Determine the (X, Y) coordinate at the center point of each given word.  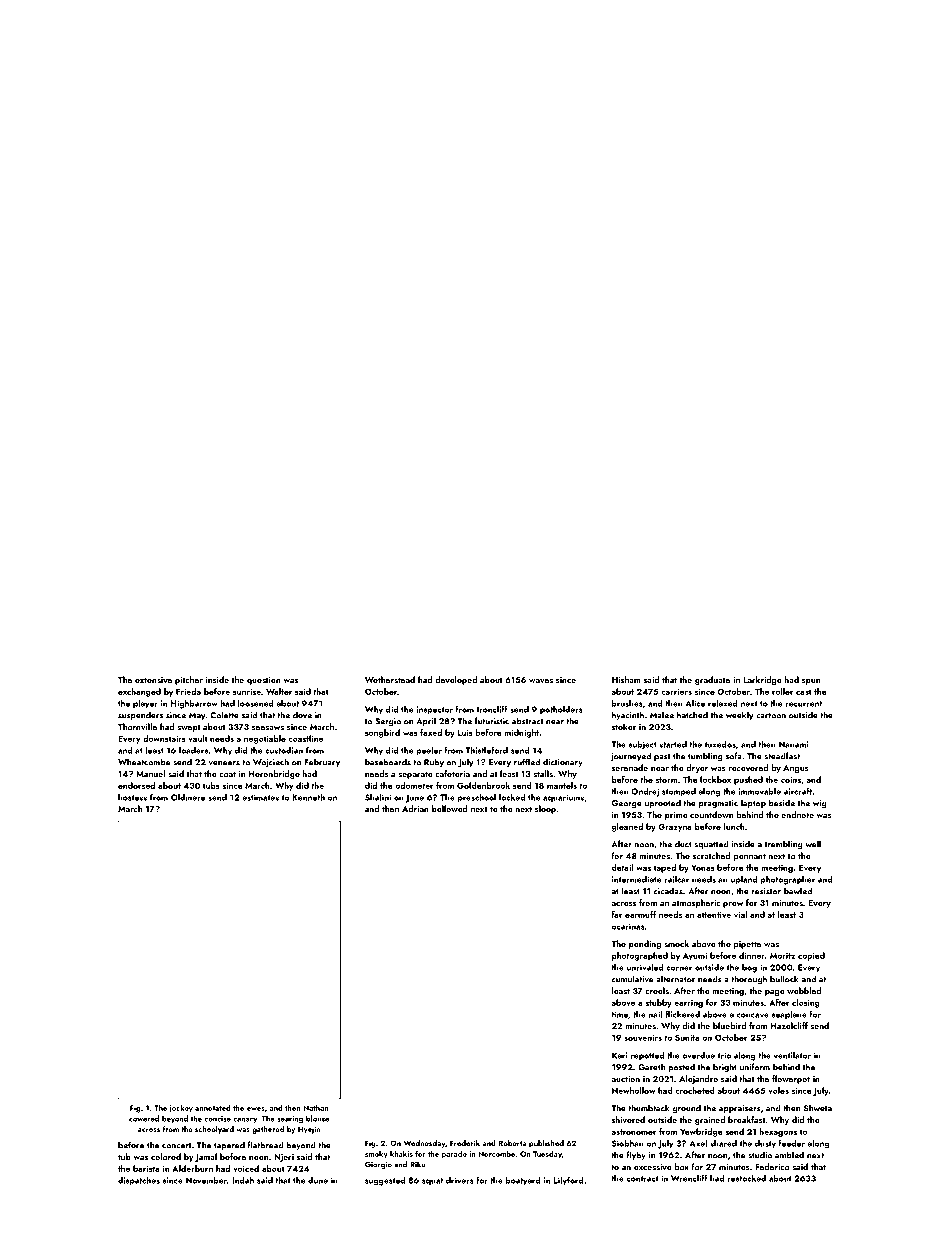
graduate (712, 680)
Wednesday (424, 1144)
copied (811, 956)
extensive (153, 680)
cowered (144, 1118)
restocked (746, 1178)
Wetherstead (390, 679)
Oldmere (188, 797)
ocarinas (628, 926)
